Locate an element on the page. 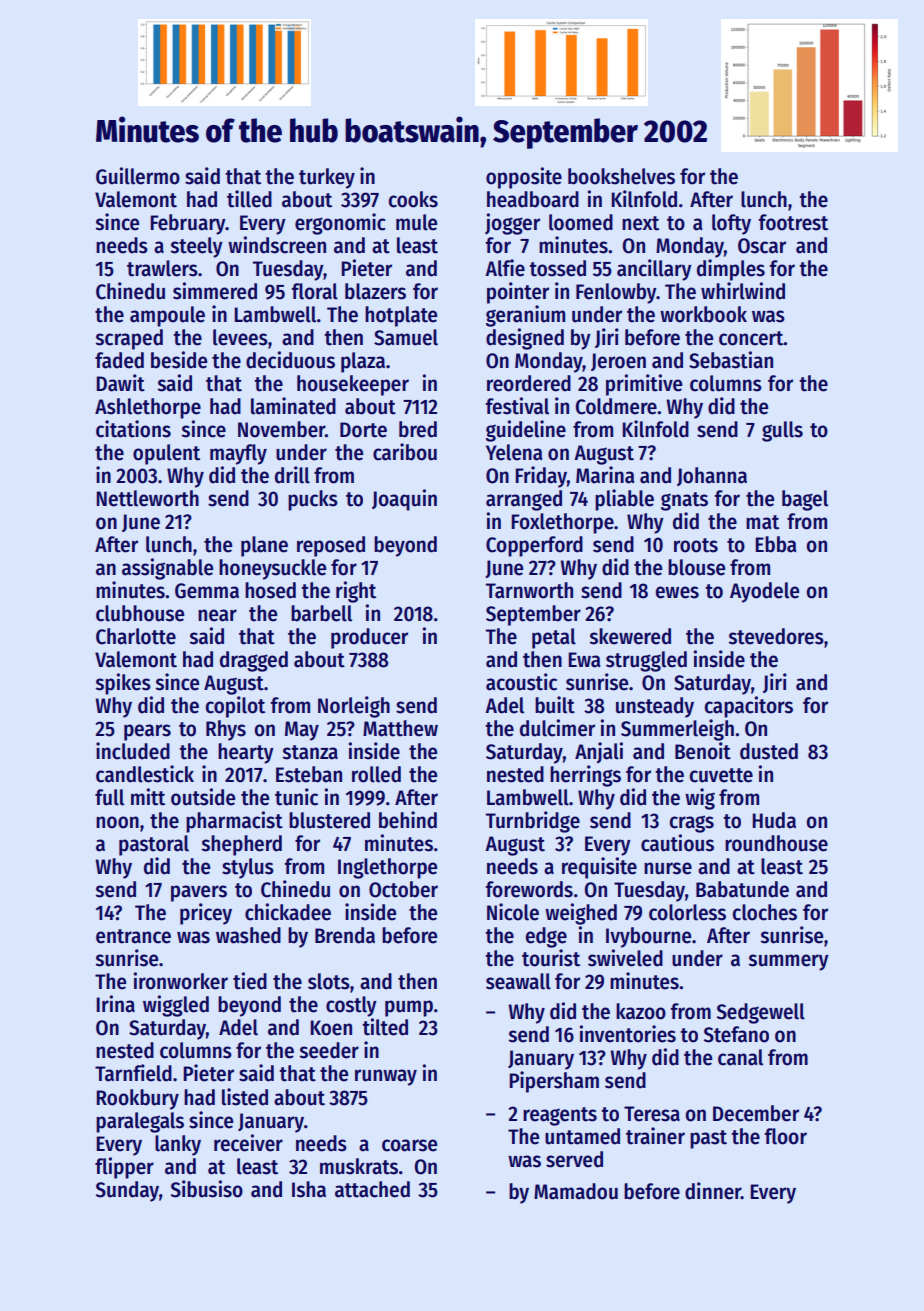 This image has height=1311, width=924. ewes is located at coordinates (677, 592).
